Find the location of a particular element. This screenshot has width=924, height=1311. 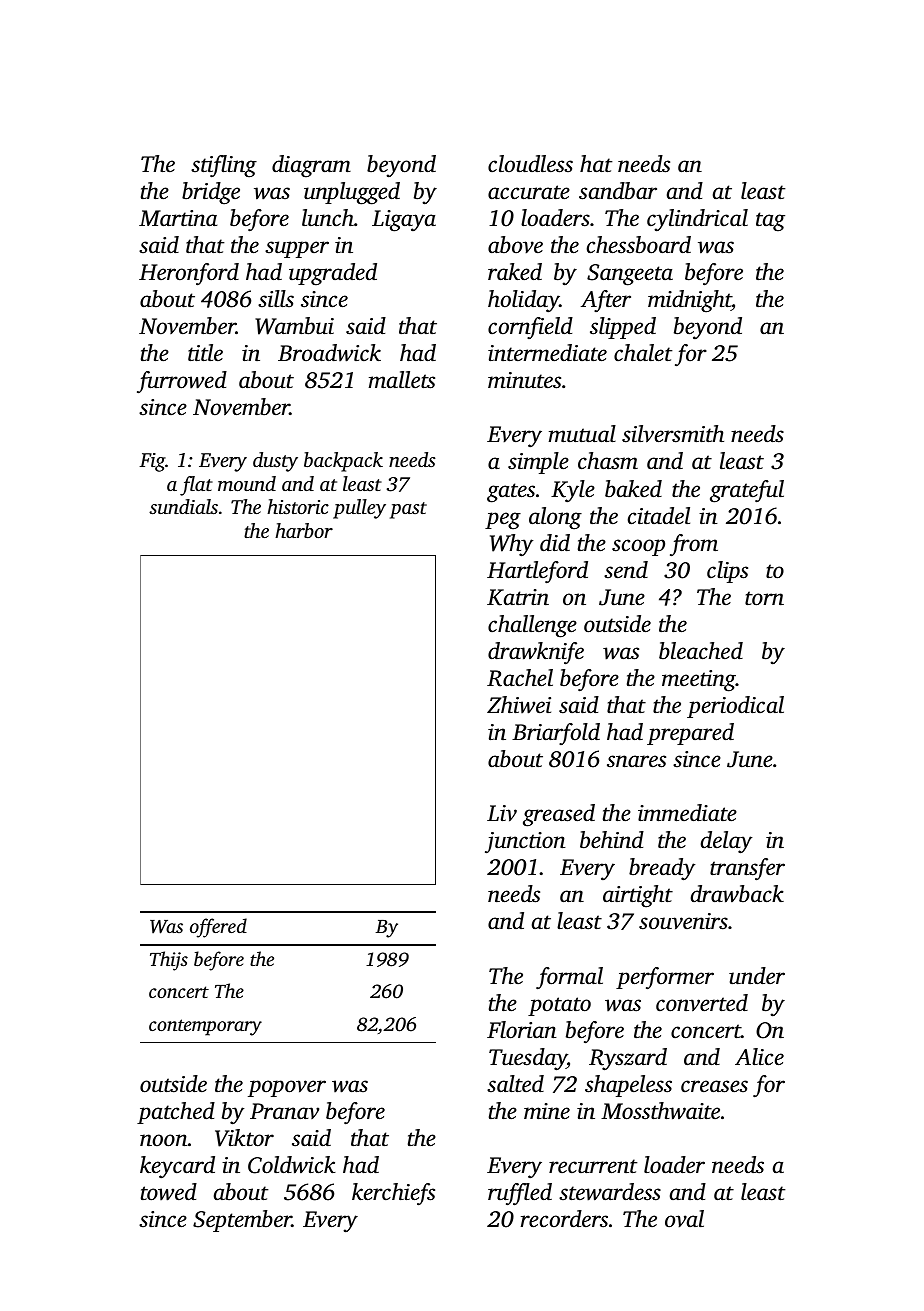

immediate is located at coordinates (687, 813).
